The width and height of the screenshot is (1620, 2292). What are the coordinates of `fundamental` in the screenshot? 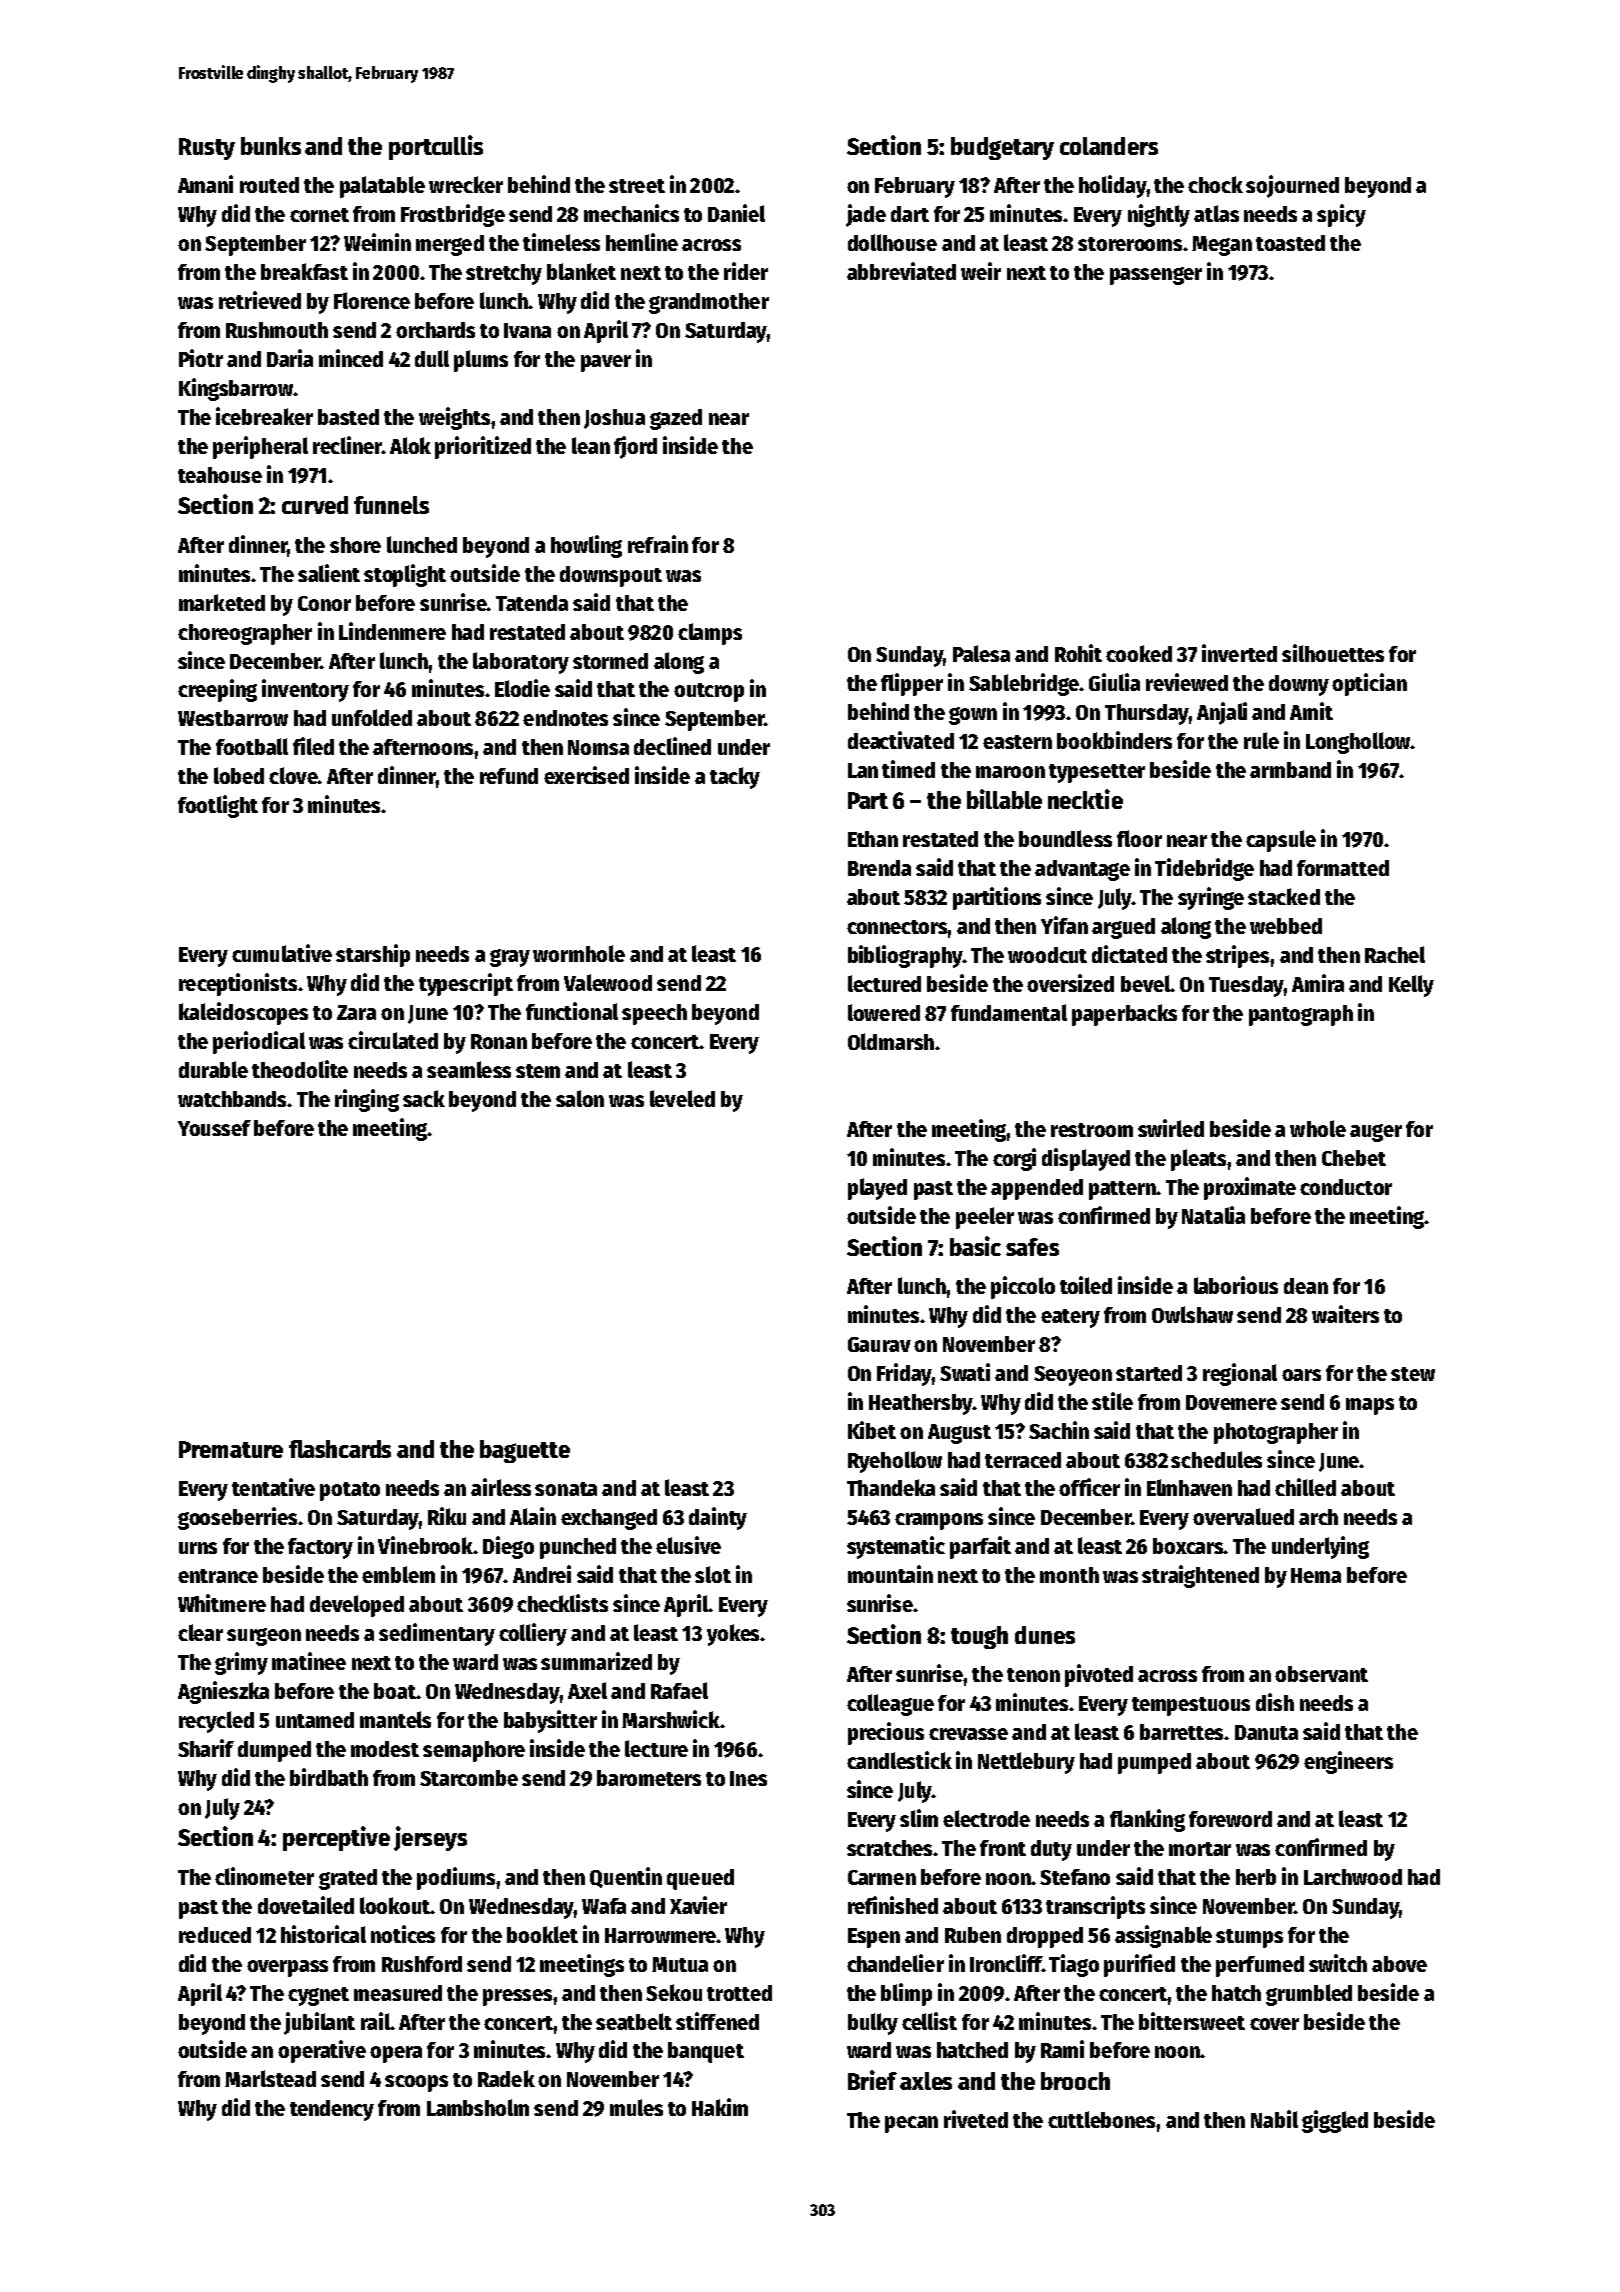 It's located at (1009, 1012).
